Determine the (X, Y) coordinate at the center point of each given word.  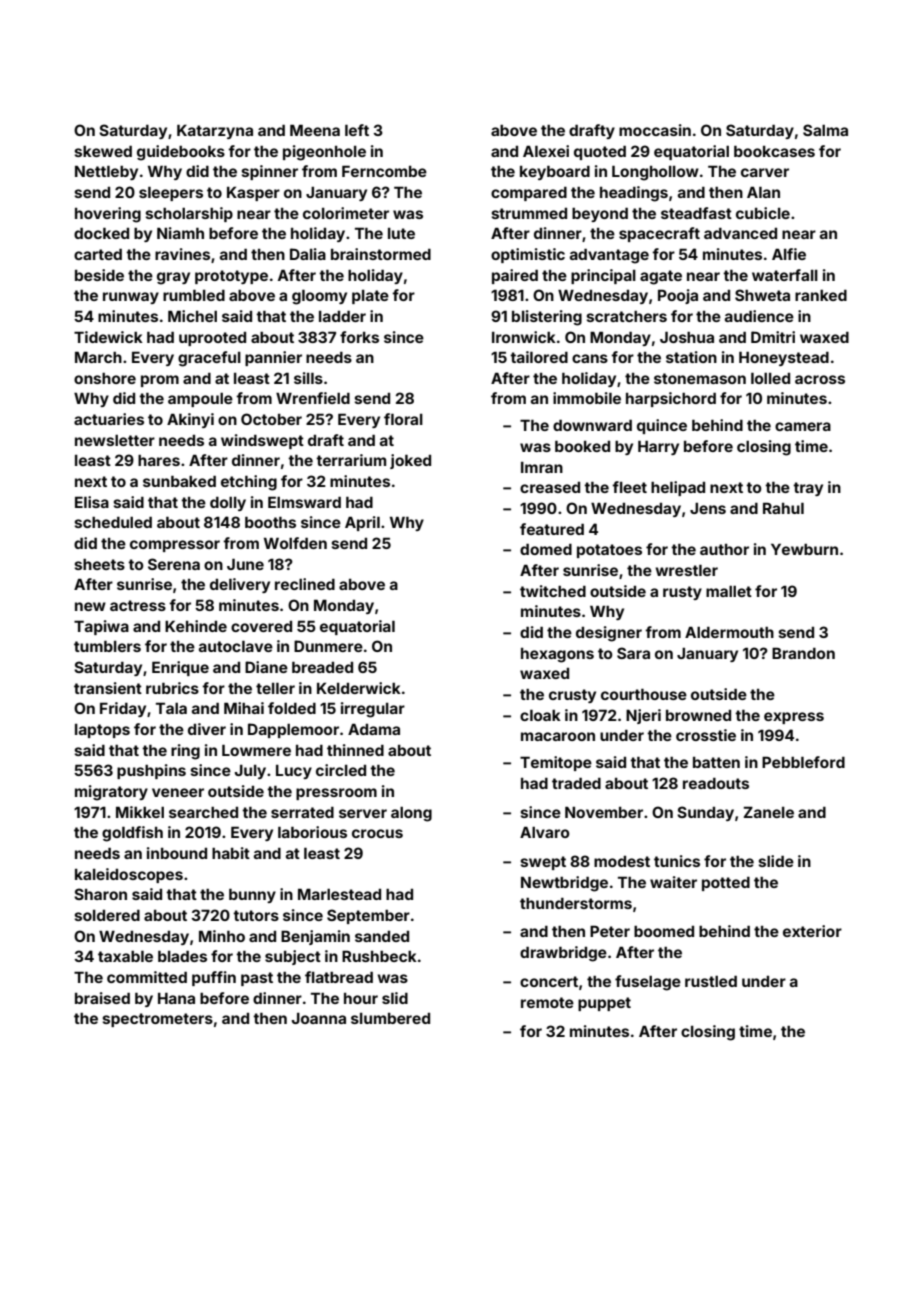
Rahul (783, 508)
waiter (673, 882)
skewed (103, 151)
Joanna (319, 1018)
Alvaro (545, 832)
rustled (711, 981)
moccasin (655, 130)
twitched (553, 591)
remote (547, 1002)
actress (138, 605)
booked (582, 446)
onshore (105, 378)
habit (231, 853)
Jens (708, 508)
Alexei (546, 151)
